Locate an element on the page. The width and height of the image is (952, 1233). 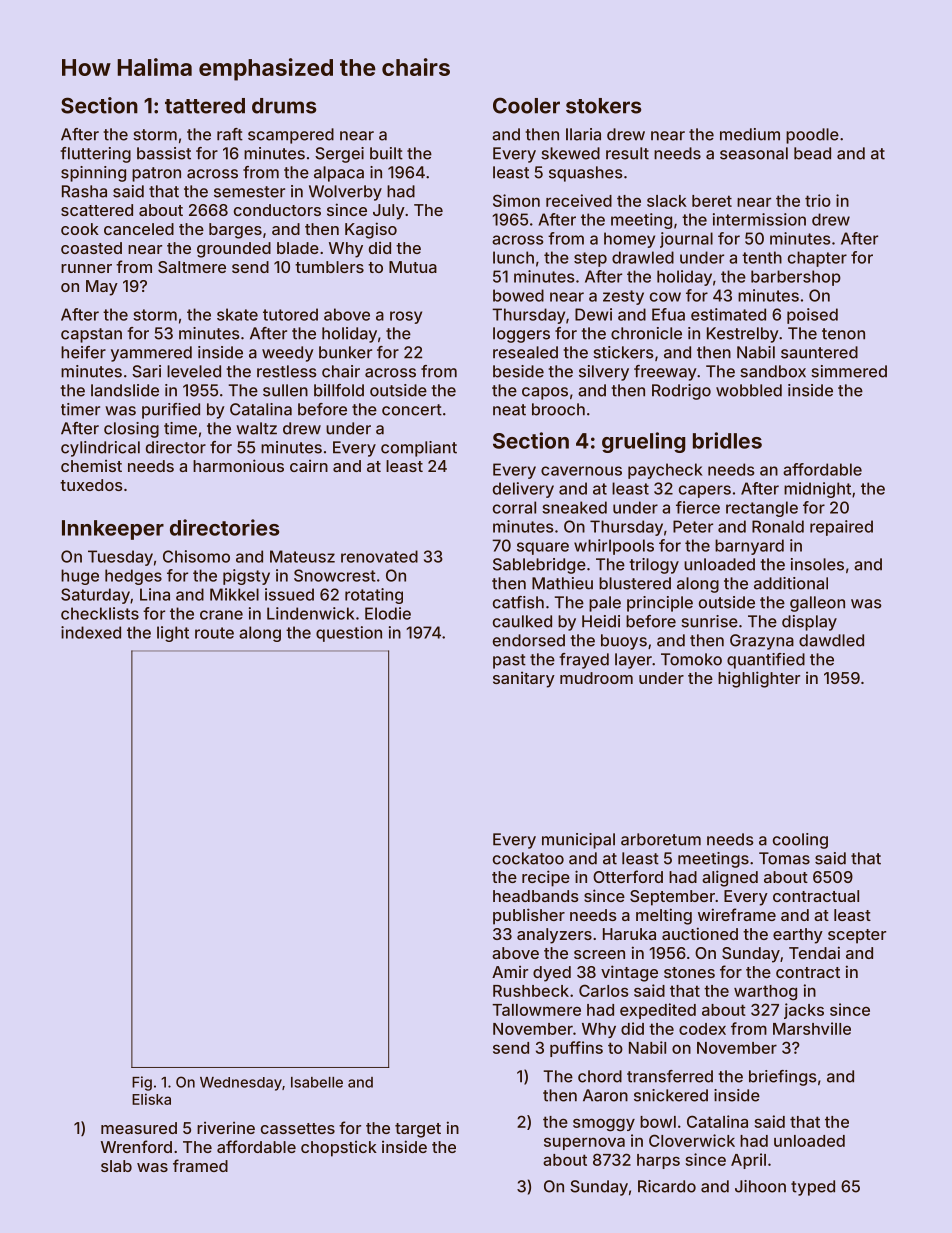
September is located at coordinates (672, 898).
